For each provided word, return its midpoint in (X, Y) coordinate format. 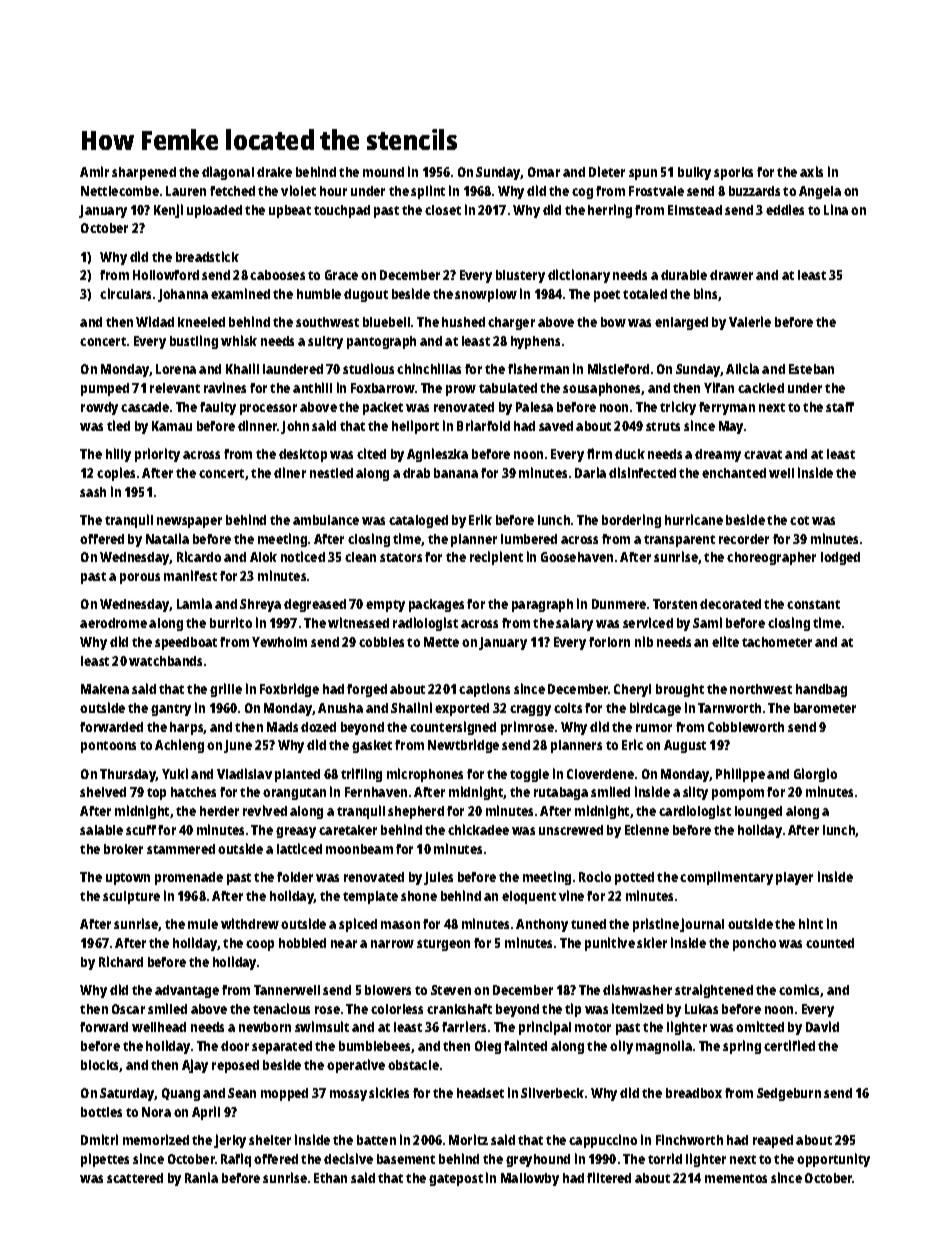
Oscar (128, 1009)
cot (799, 520)
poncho (754, 944)
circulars (125, 293)
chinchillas (429, 368)
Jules (438, 878)
